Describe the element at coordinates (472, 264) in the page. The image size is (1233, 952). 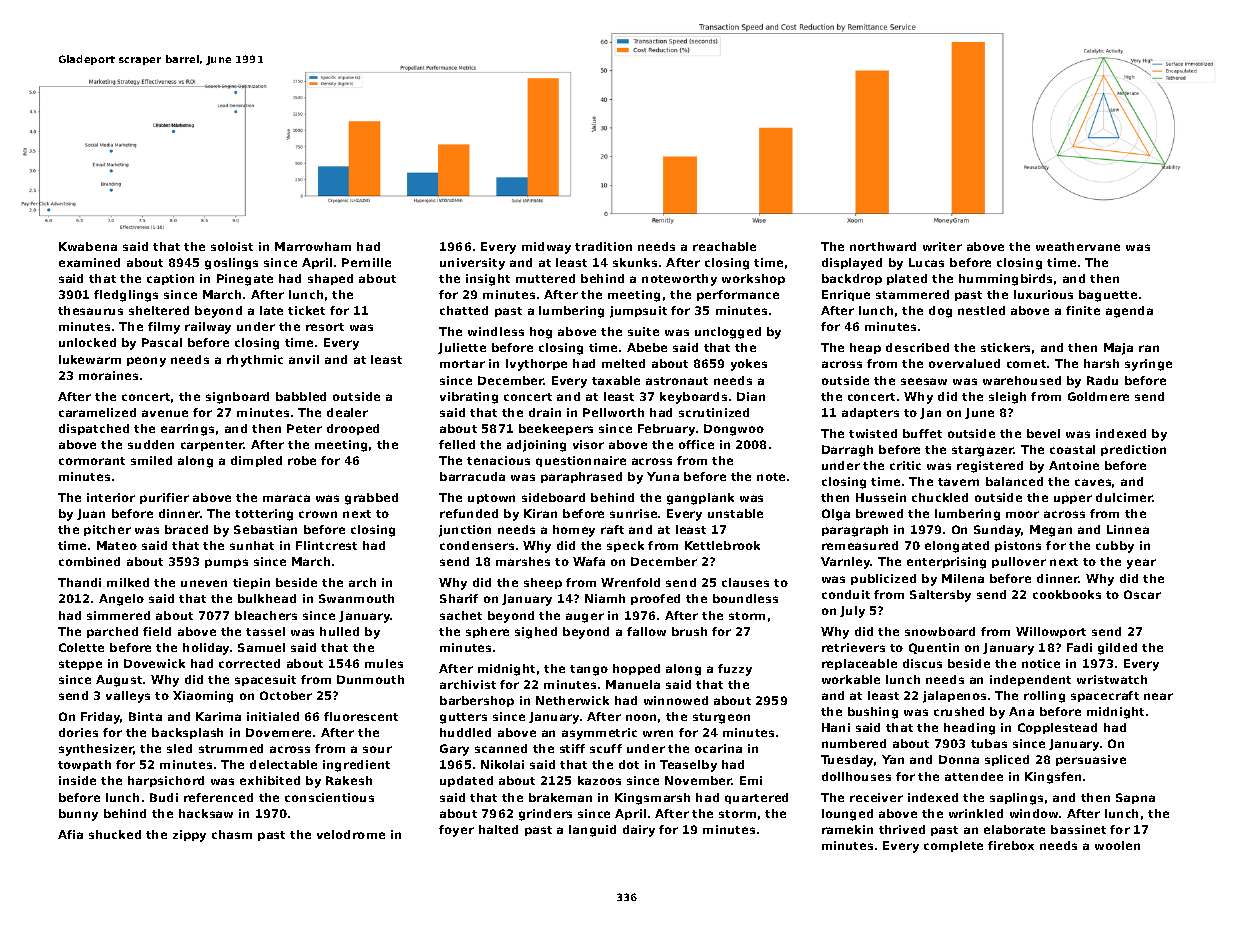
I see `university` at that location.
